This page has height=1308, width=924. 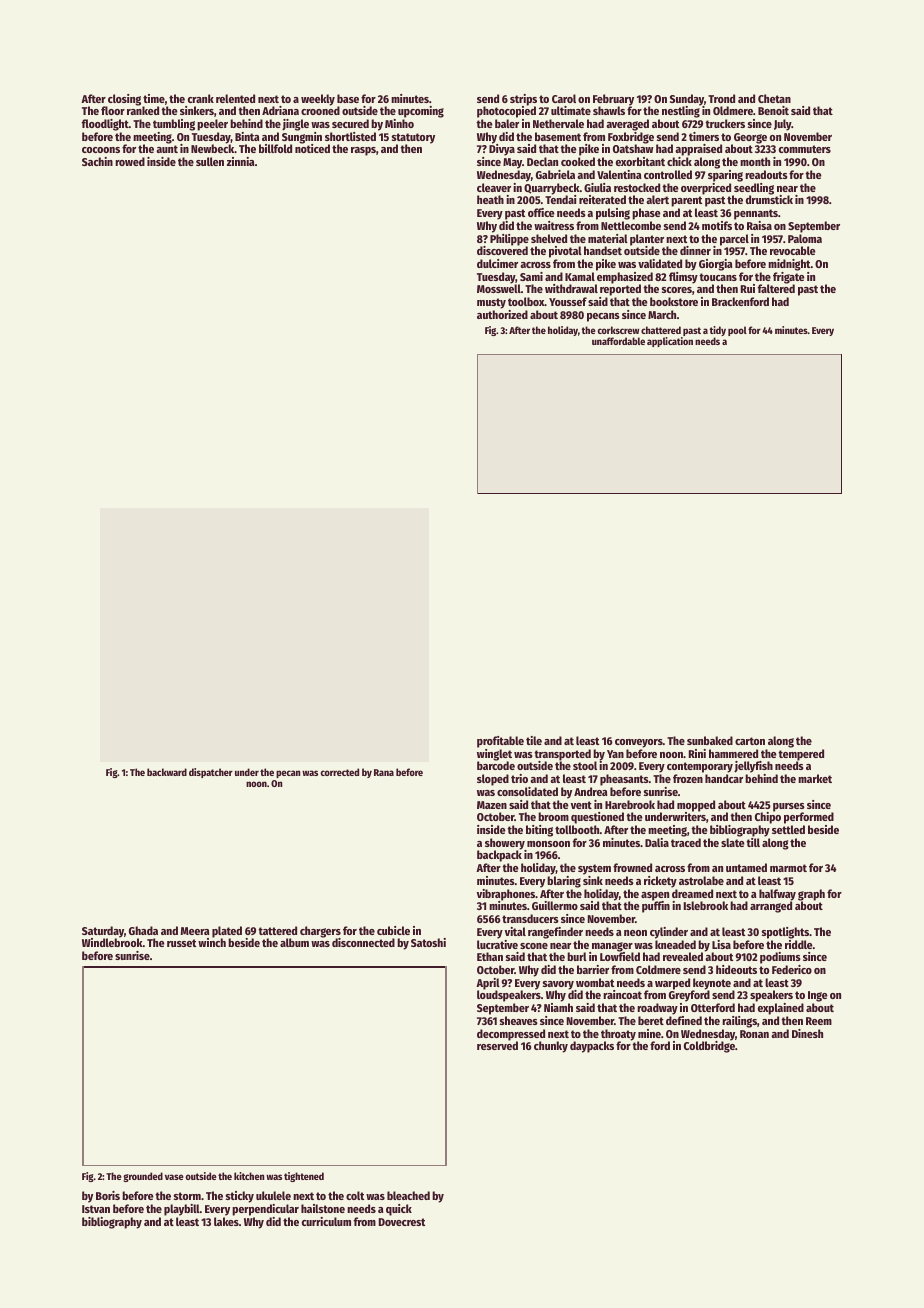 I want to click on Dovecrest, so click(x=402, y=1222).
